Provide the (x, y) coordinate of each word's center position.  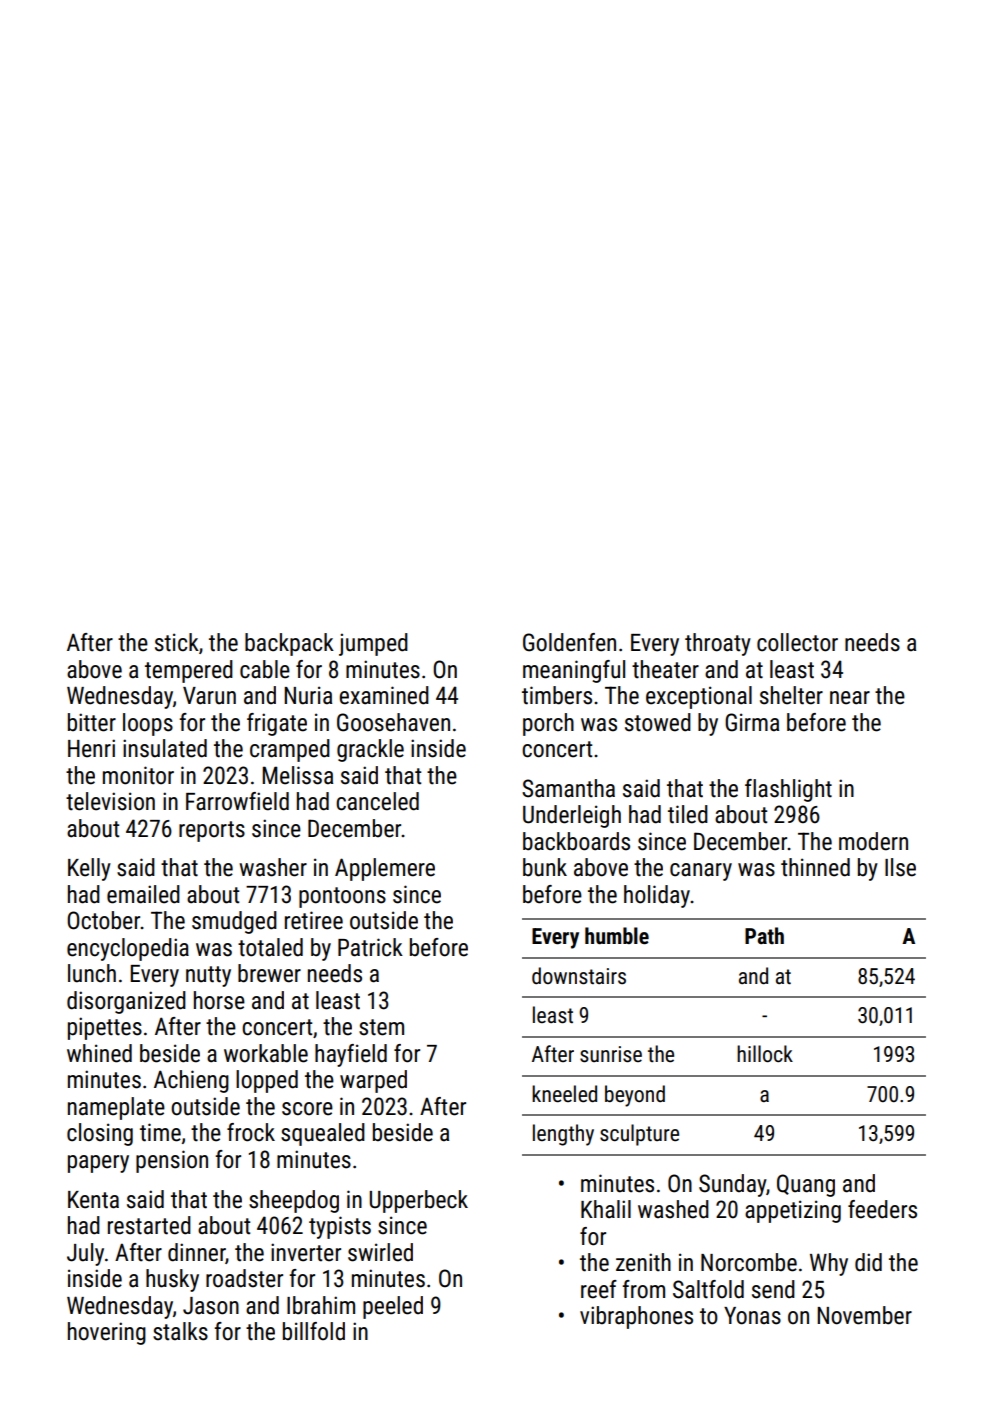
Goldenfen (569, 642)
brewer (269, 973)
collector (797, 642)
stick (177, 642)
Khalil (606, 1209)
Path (764, 935)
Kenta (93, 1200)
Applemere (385, 869)
